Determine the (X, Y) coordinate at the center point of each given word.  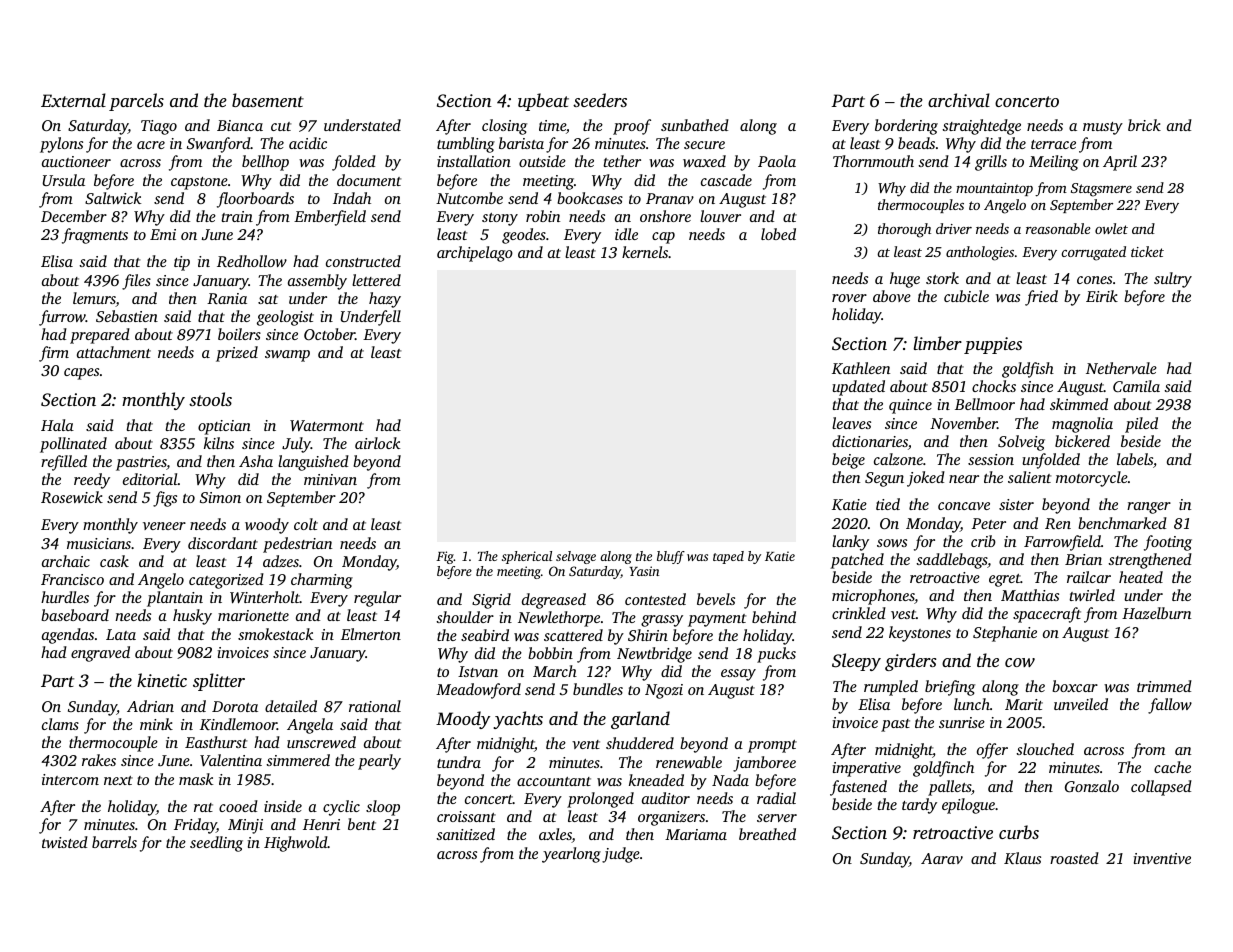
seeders (600, 100)
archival (959, 100)
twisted (65, 842)
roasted (1074, 858)
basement (268, 100)
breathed (767, 834)
